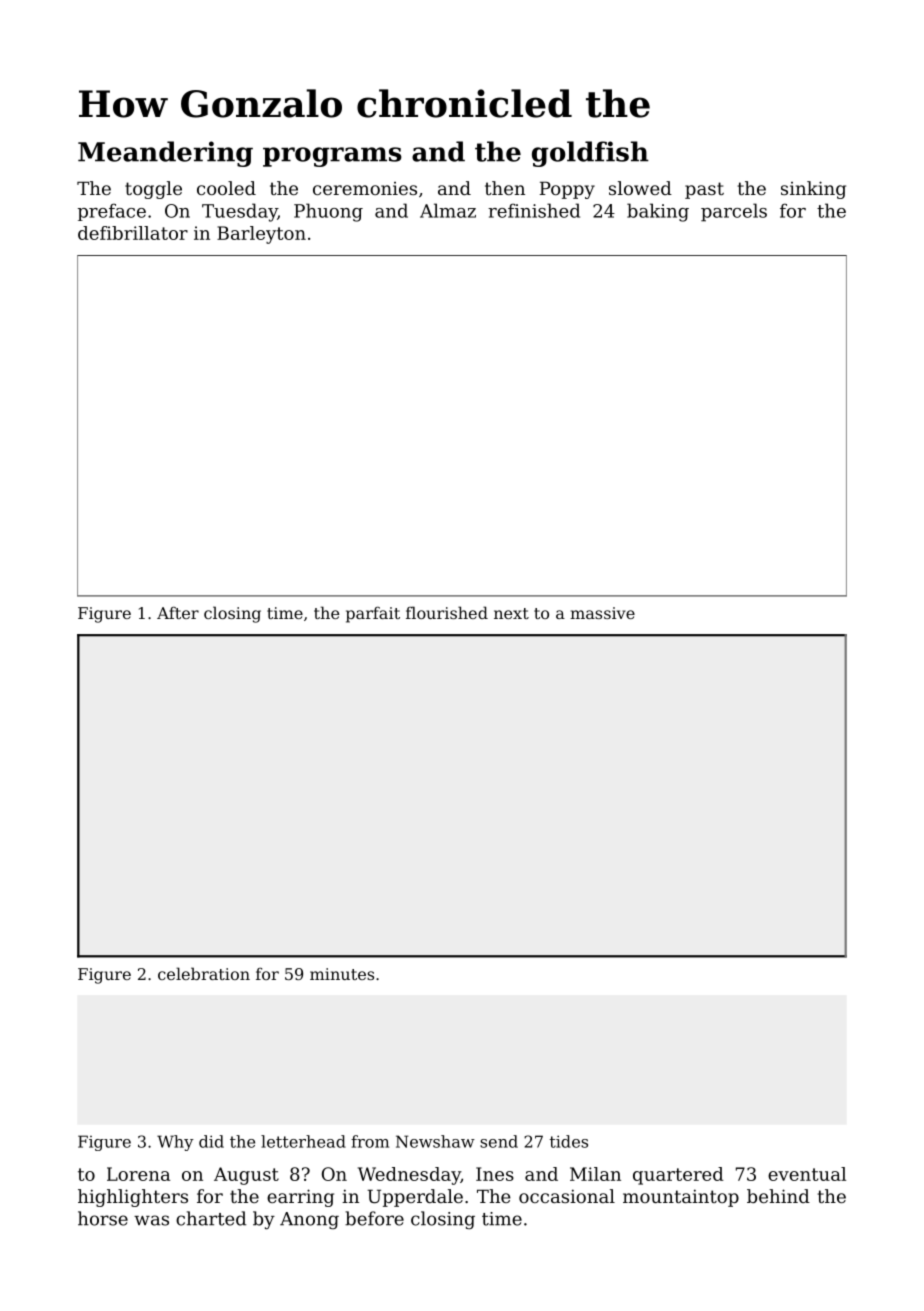 This document has height=1311, width=924. Describe the element at coordinates (734, 212) in the document. I see `parcels` at that location.
